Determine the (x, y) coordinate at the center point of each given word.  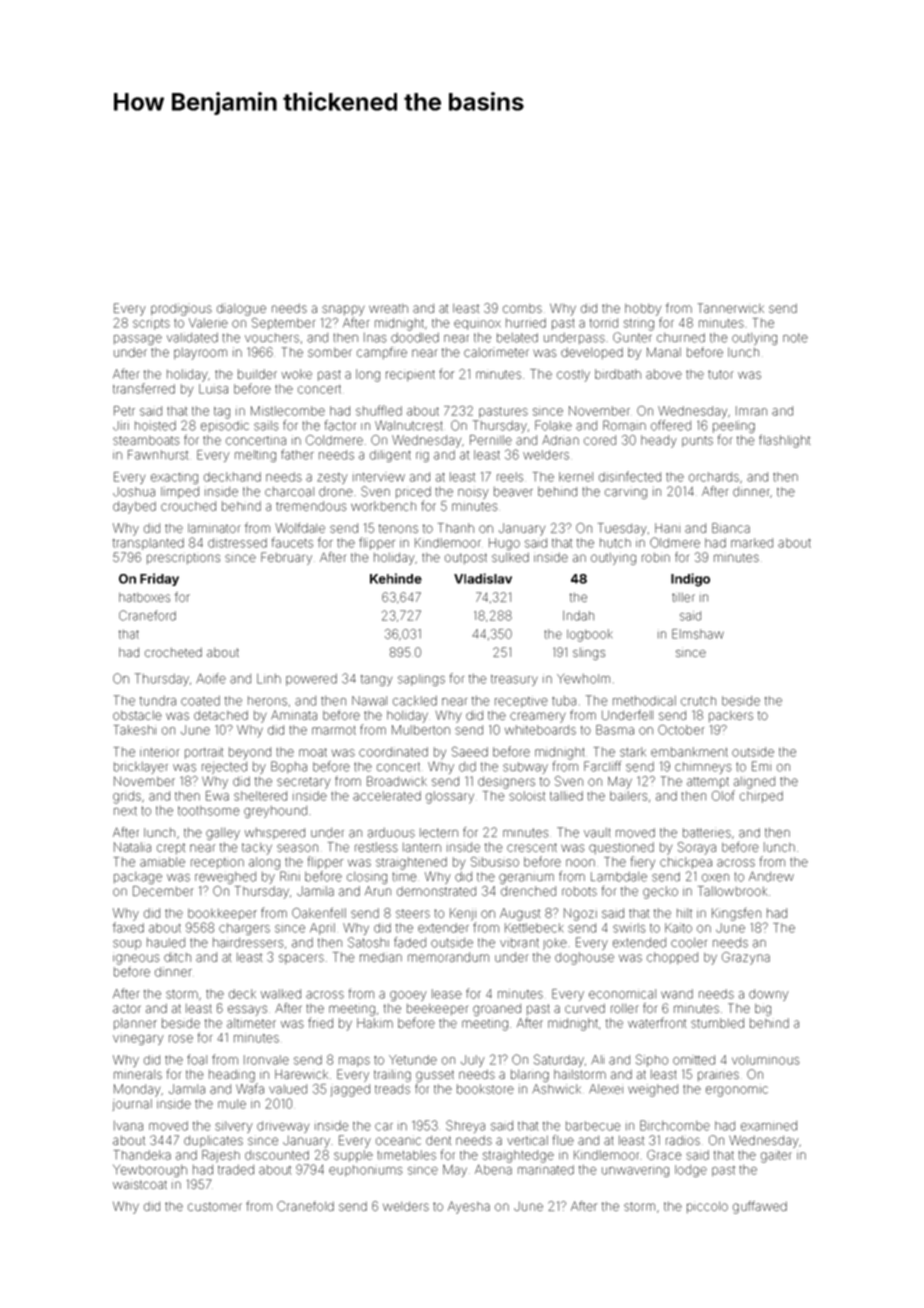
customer (215, 1206)
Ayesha (469, 1207)
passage (138, 340)
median (381, 957)
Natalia (132, 847)
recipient (410, 375)
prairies (718, 1076)
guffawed (760, 1207)
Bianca (731, 528)
